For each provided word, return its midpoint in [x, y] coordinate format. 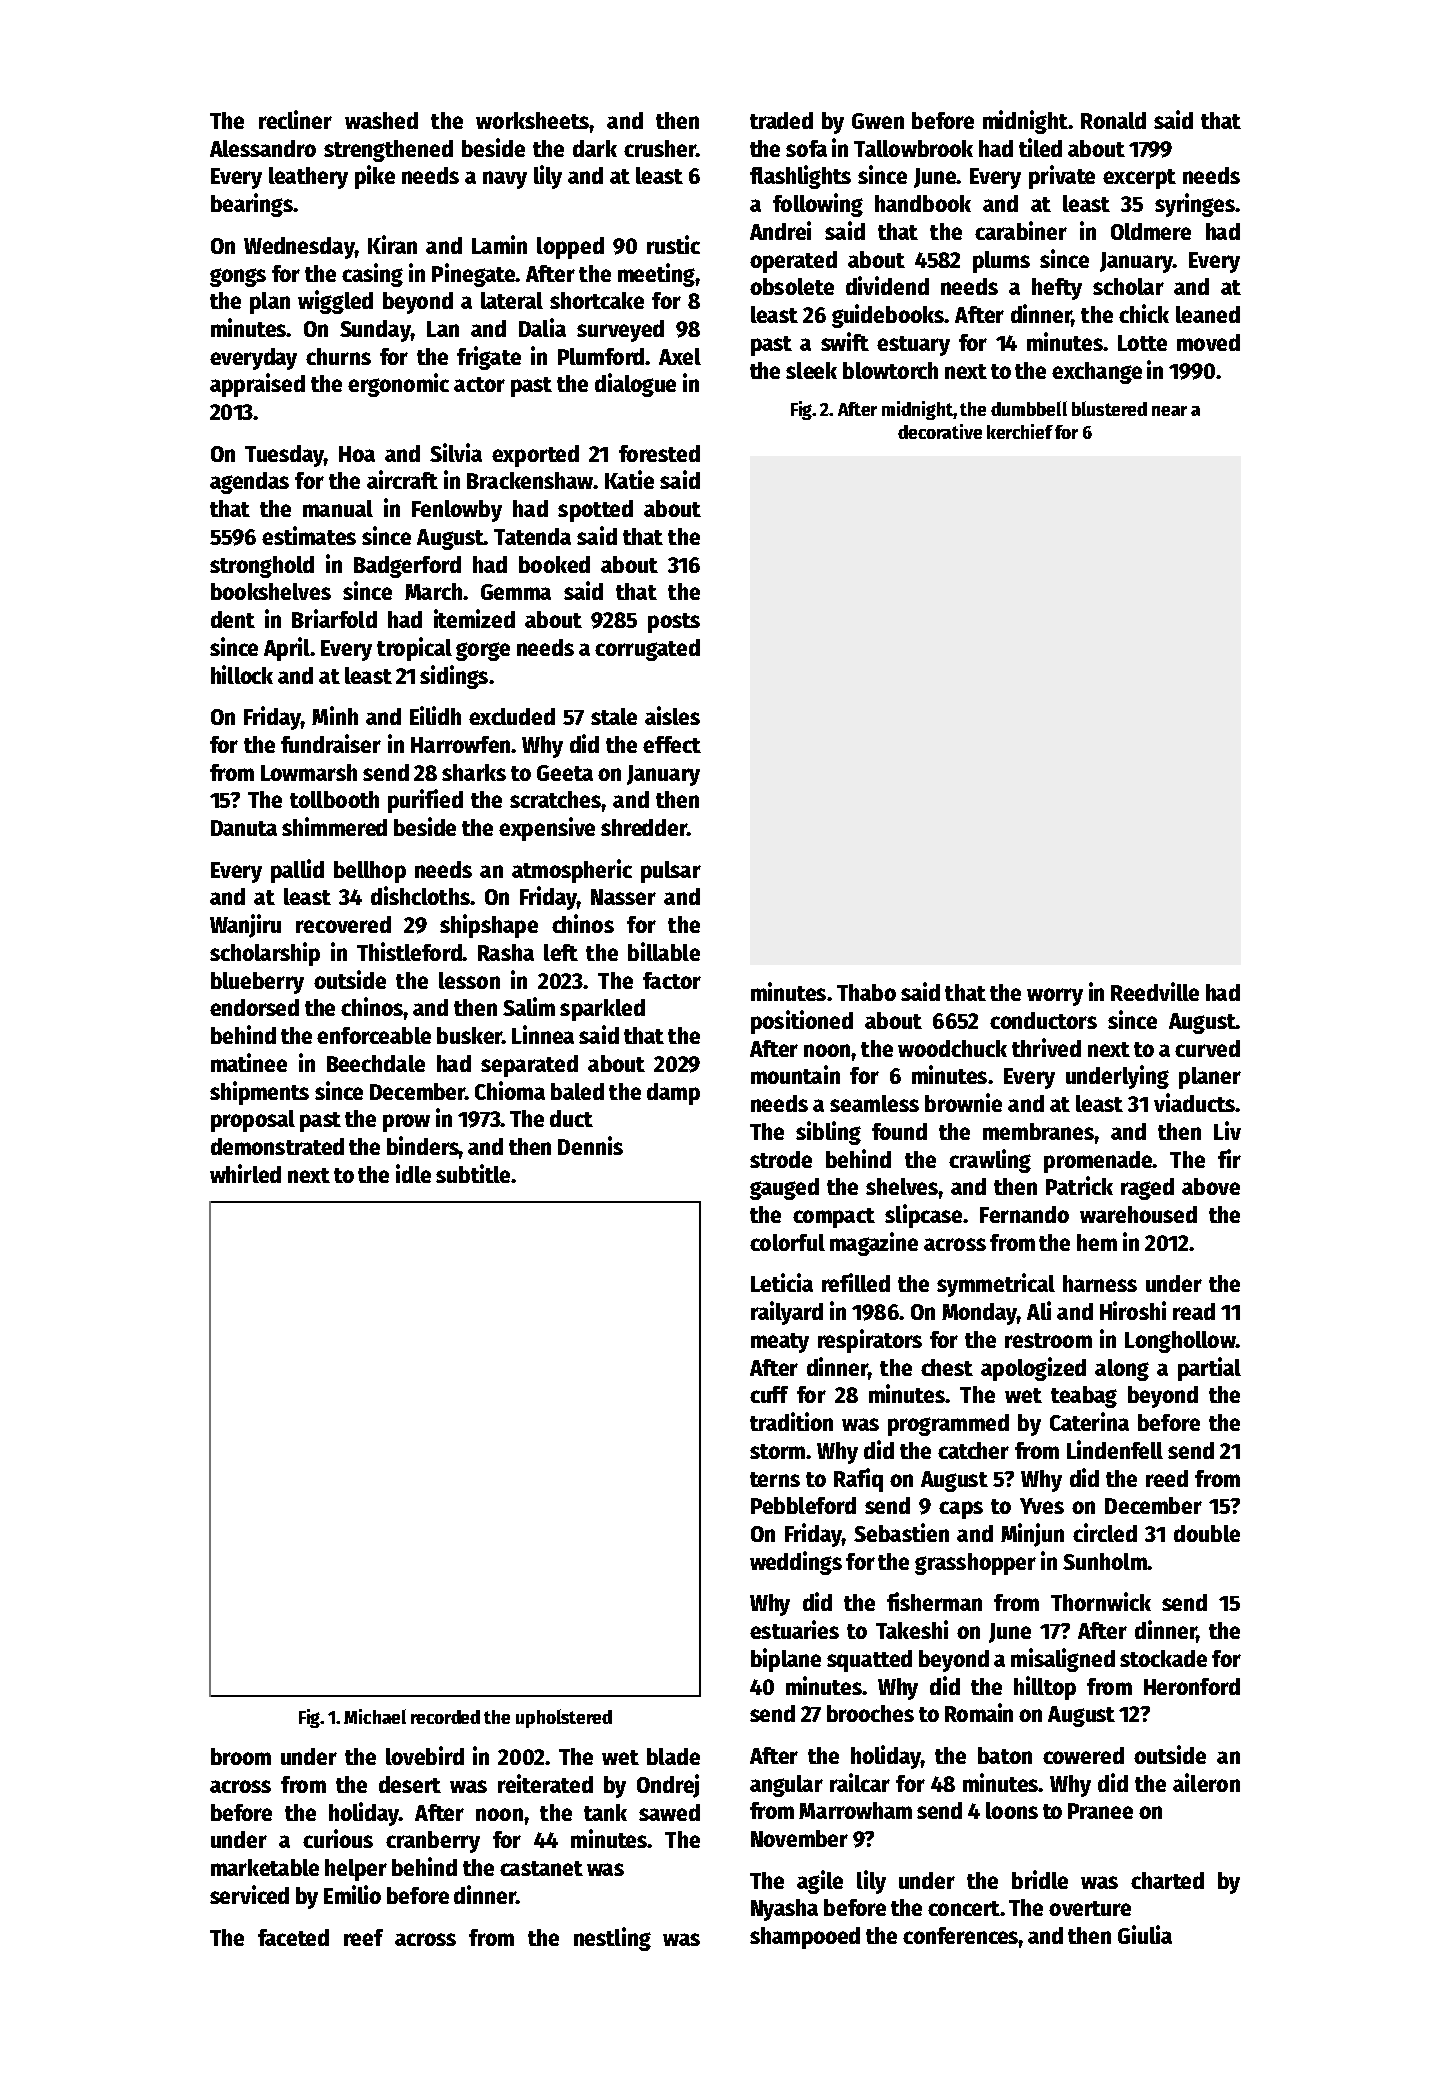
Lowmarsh [309, 772]
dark [595, 148]
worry [1055, 997]
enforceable [374, 1035]
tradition [791, 1421]
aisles [672, 715]
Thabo [866, 992]
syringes [1195, 205]
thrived [1046, 1047]
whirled [245, 1173]
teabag [1084, 1397]
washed [381, 120]
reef [363, 1937]
